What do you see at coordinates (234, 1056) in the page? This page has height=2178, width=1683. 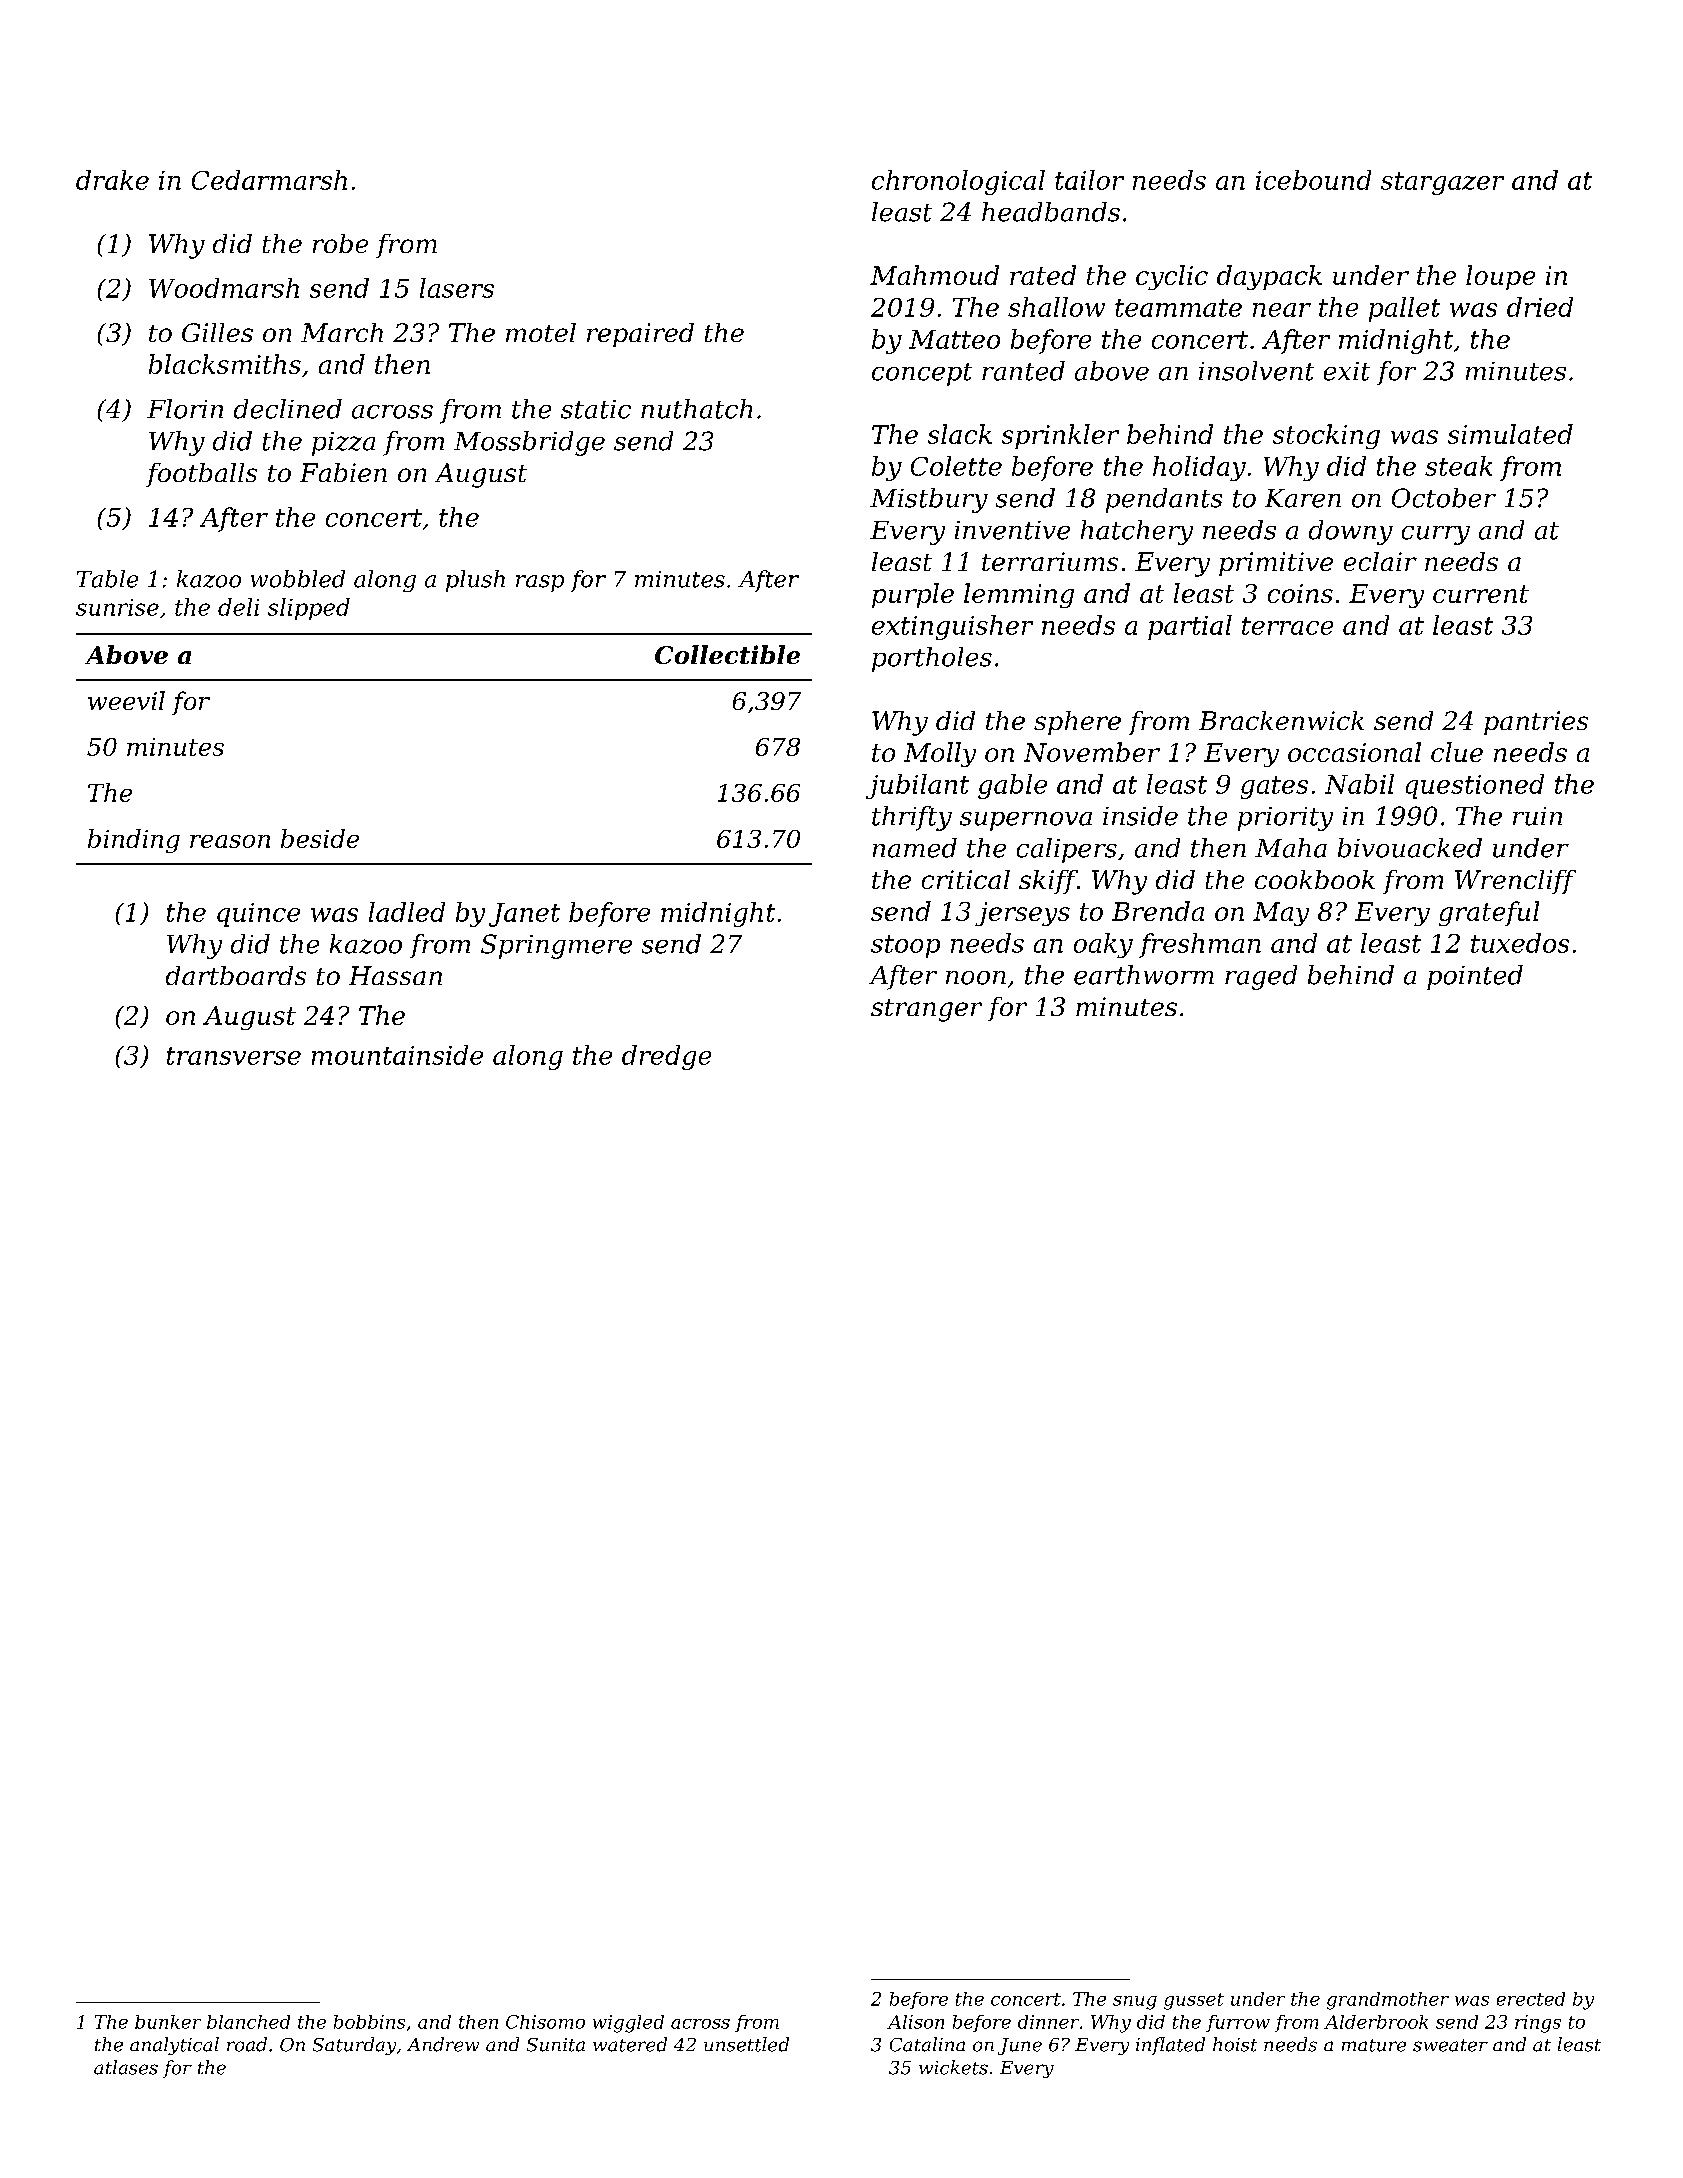 I see `transverse` at bounding box center [234, 1056].
